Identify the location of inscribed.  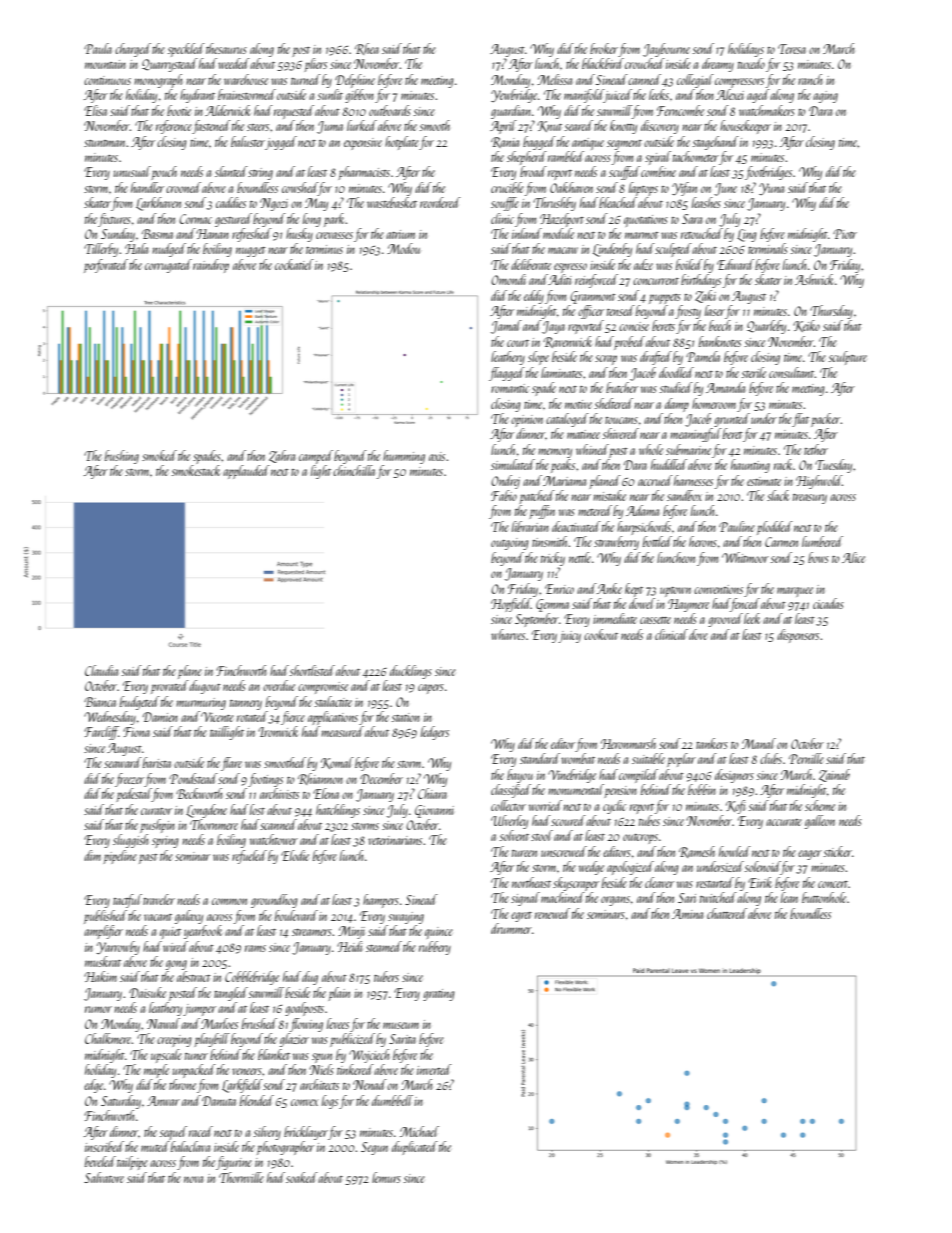
(104, 1146).
